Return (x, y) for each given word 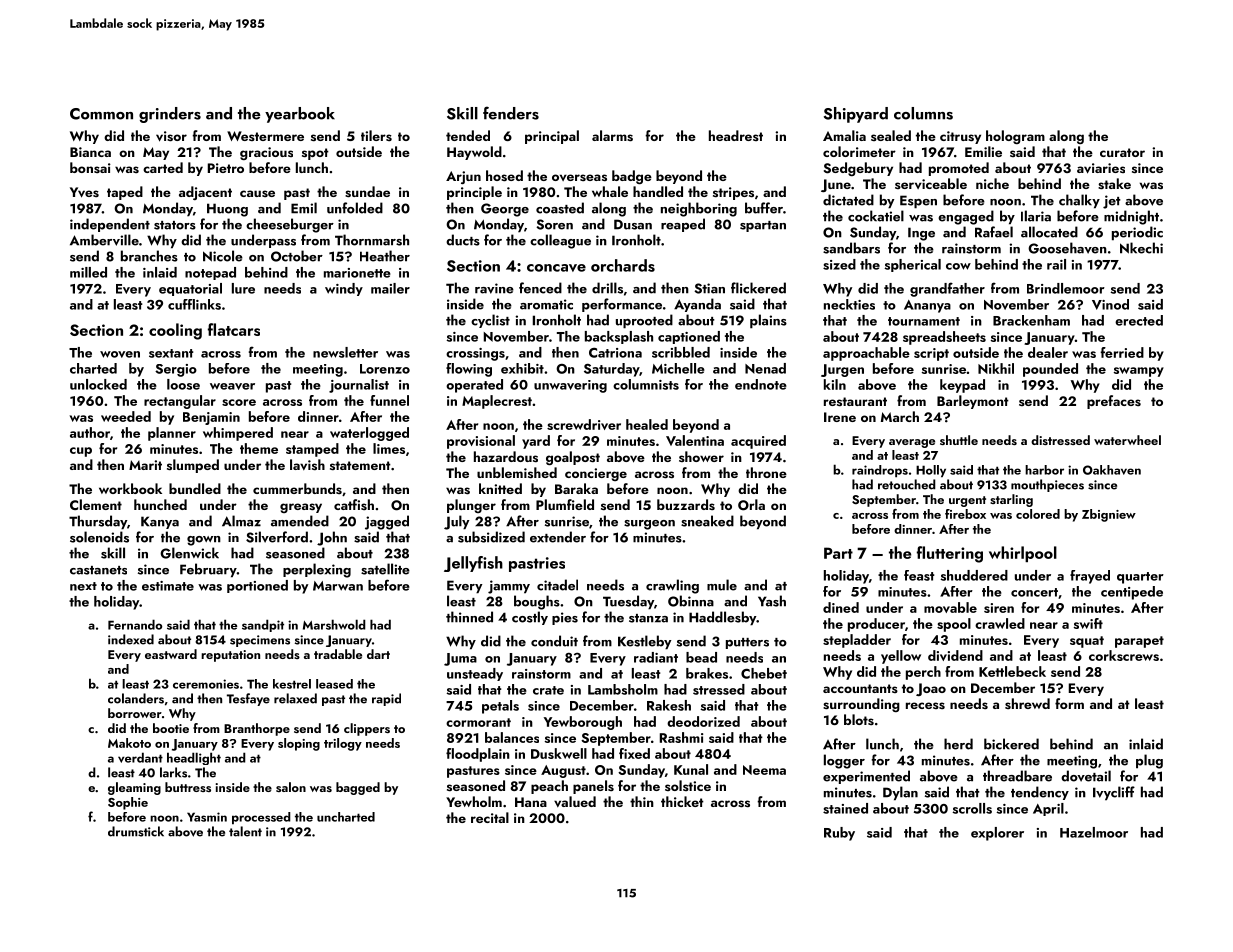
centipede (1132, 593)
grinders (170, 115)
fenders (511, 113)
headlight (194, 758)
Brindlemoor (1066, 288)
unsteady (475, 674)
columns (923, 113)
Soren (554, 224)
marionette (357, 273)
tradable (338, 654)
